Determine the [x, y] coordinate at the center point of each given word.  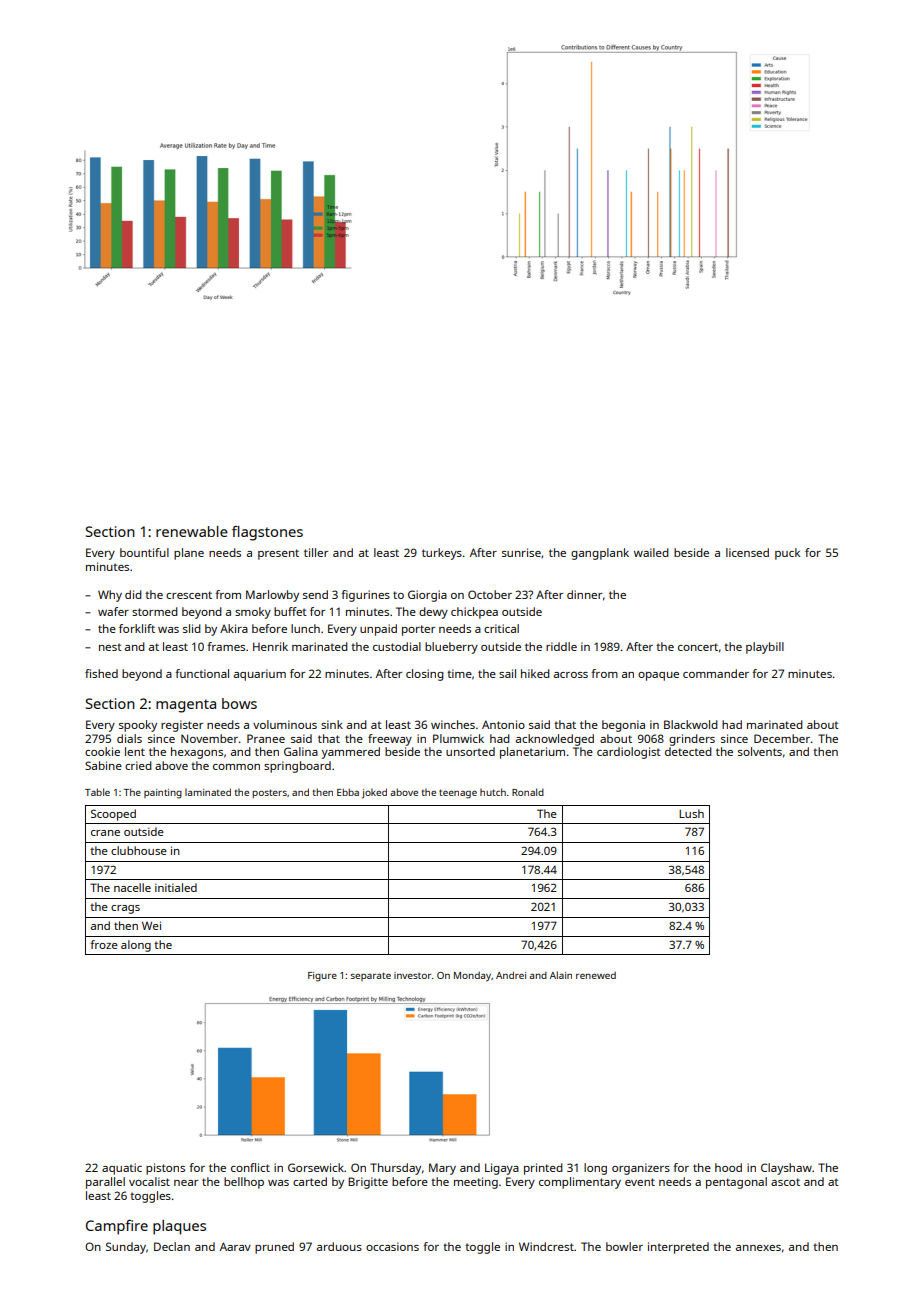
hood [728, 1167]
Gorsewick [316, 1167]
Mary [442, 1169]
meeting [476, 1183]
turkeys [442, 554]
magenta [186, 706]
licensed [747, 552]
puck [787, 554]
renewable [192, 531]
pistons [165, 1169]
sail [507, 673]
